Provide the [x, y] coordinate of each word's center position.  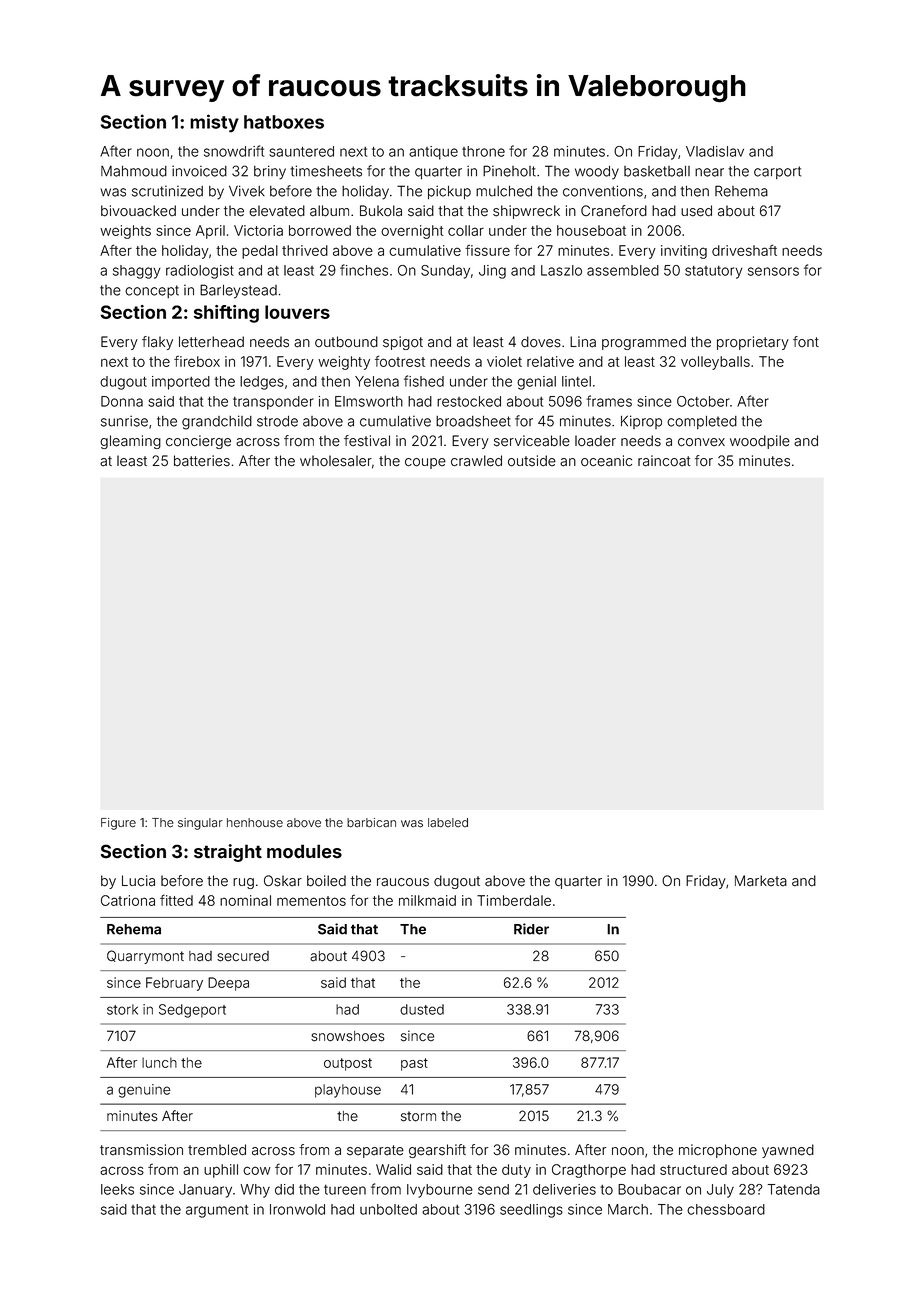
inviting [684, 252]
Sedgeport [192, 1011]
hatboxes [284, 122]
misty [214, 123]
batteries [202, 461]
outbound [346, 342]
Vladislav [715, 151]
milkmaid [427, 900]
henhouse [255, 823]
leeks [117, 1189]
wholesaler [336, 461]
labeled [448, 823]
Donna [122, 401]
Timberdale [514, 900]
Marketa [761, 881]
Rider [531, 929]
